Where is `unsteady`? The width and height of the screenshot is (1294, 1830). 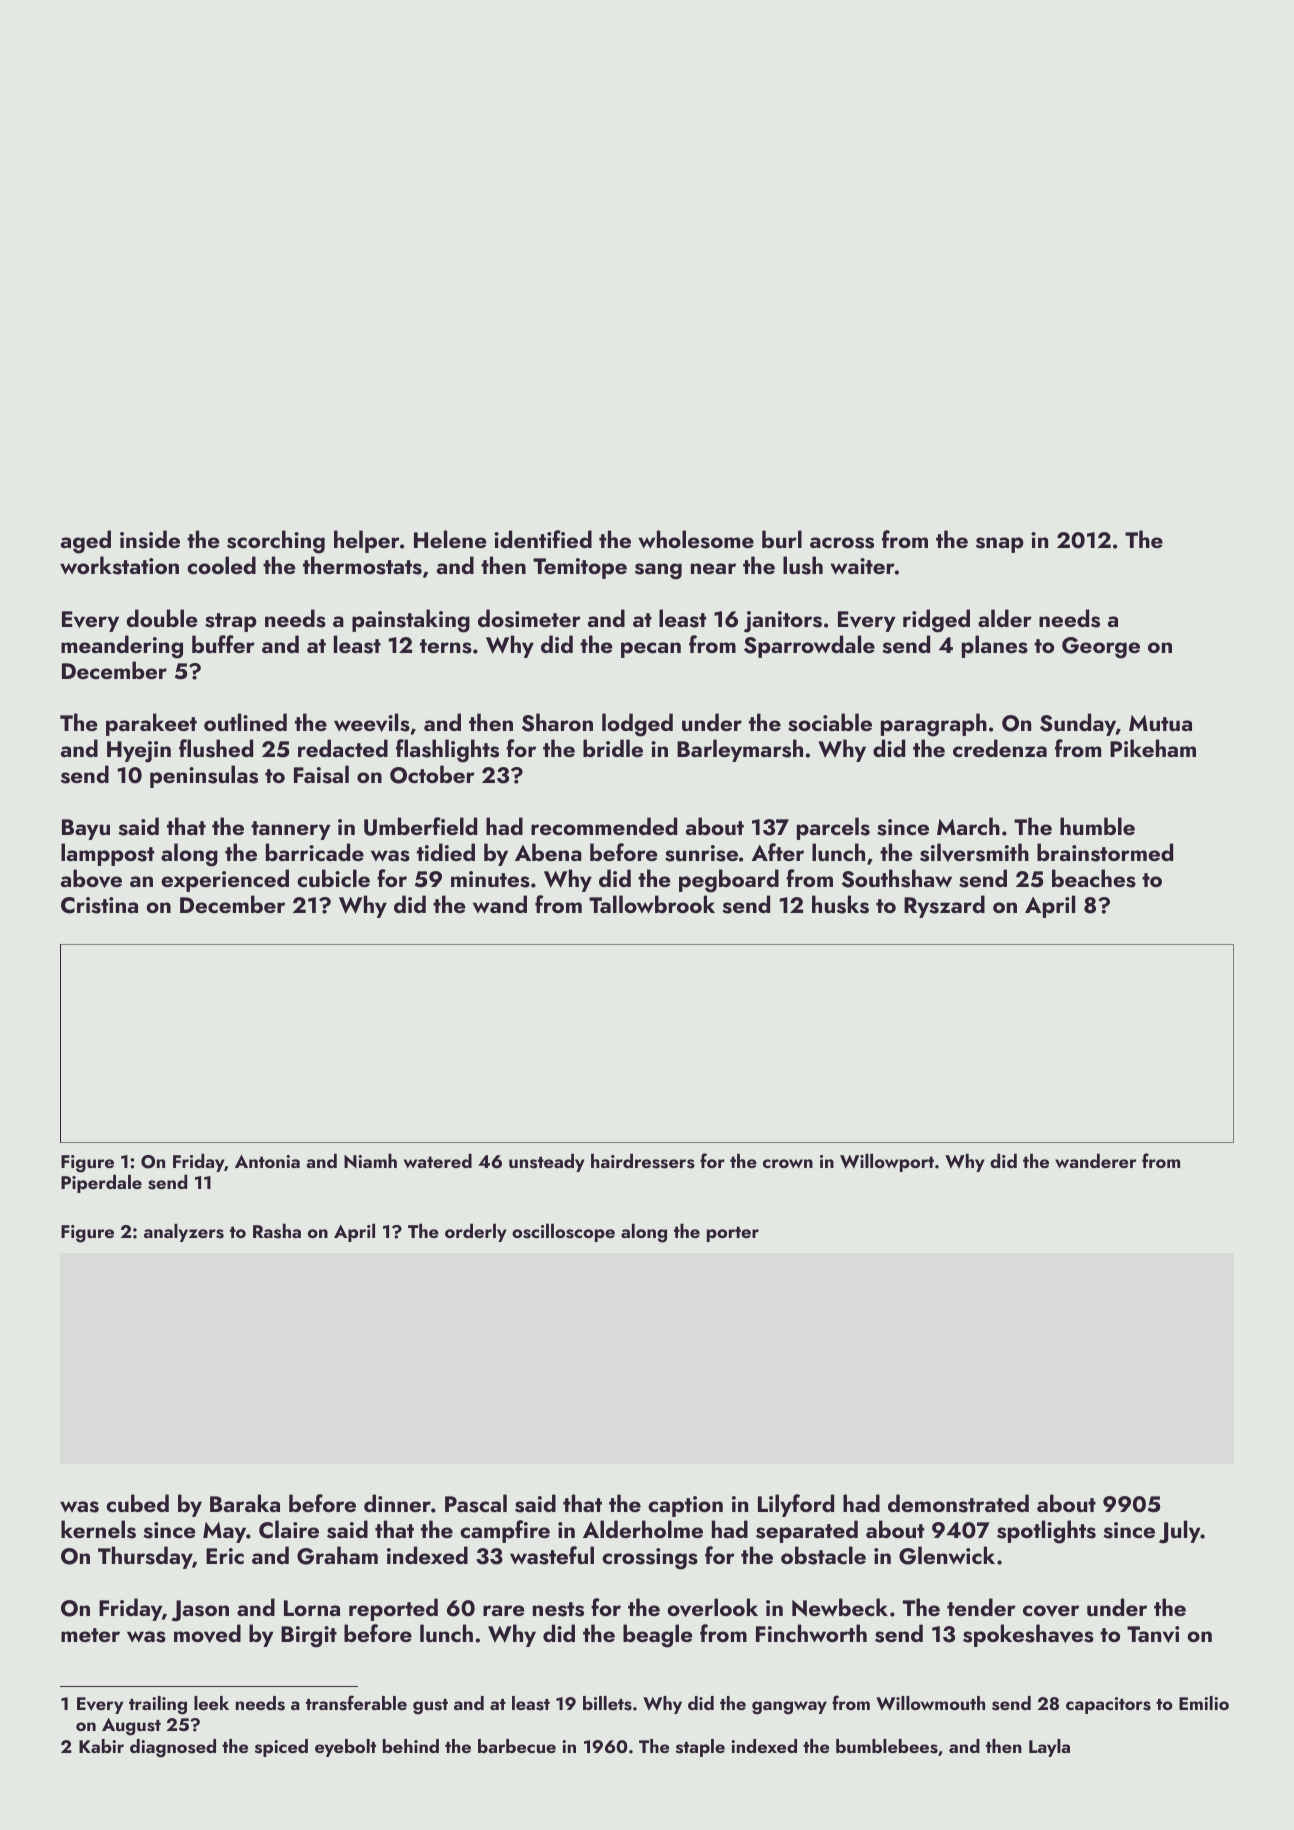 unsteady is located at coordinates (547, 1162).
